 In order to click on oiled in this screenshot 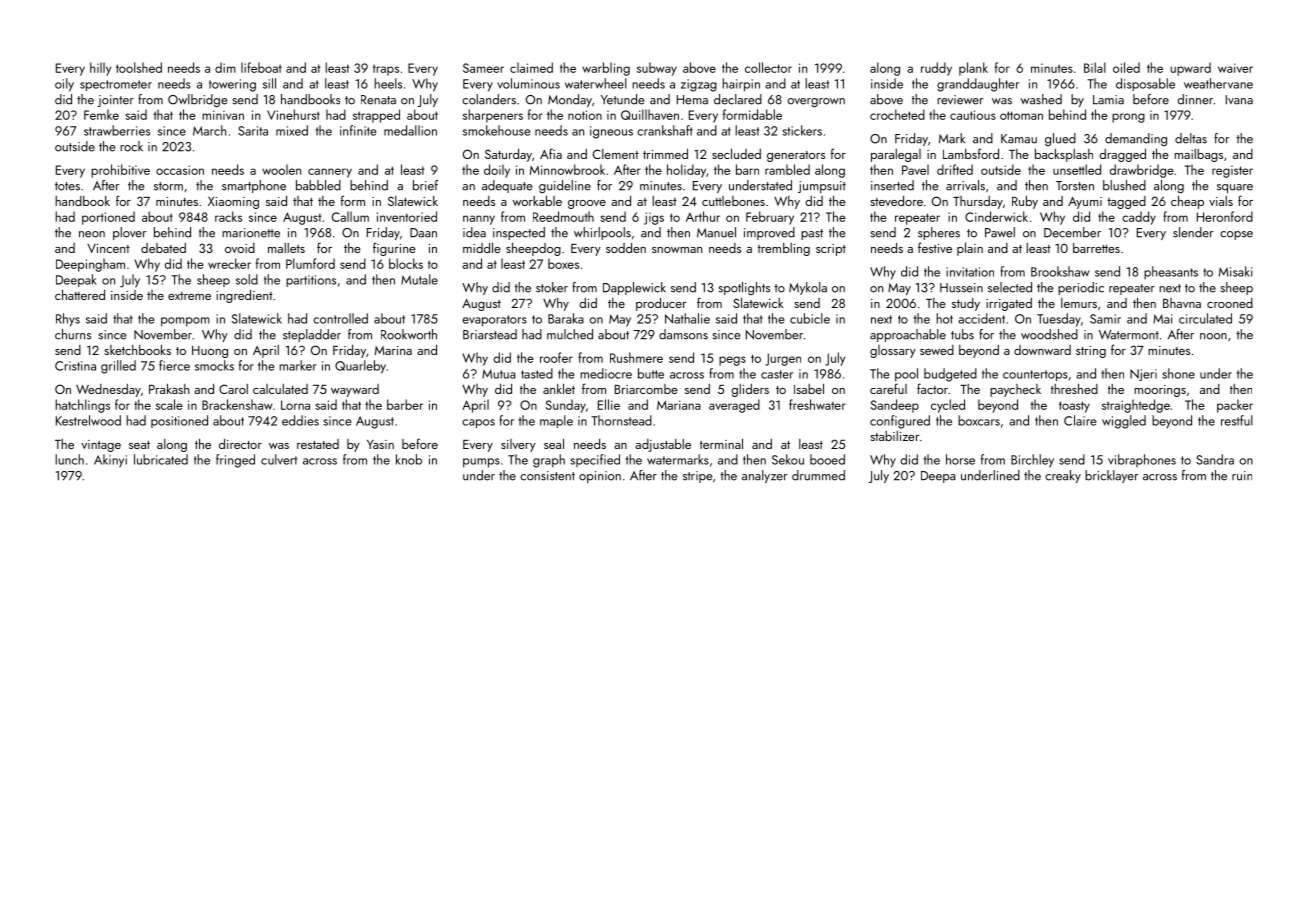, I will do `click(1126, 67)`.
